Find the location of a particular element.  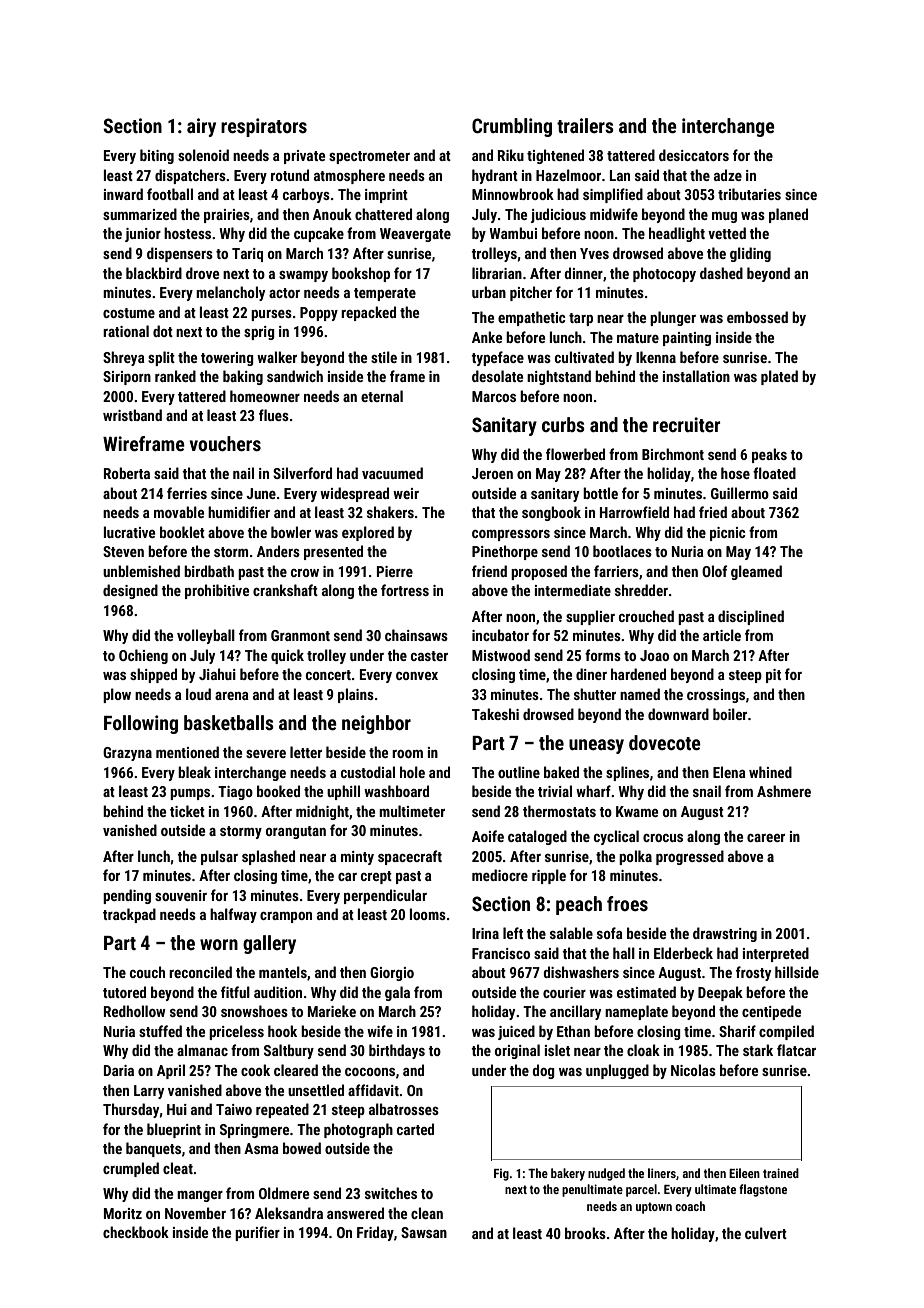

respirators is located at coordinates (264, 127).
